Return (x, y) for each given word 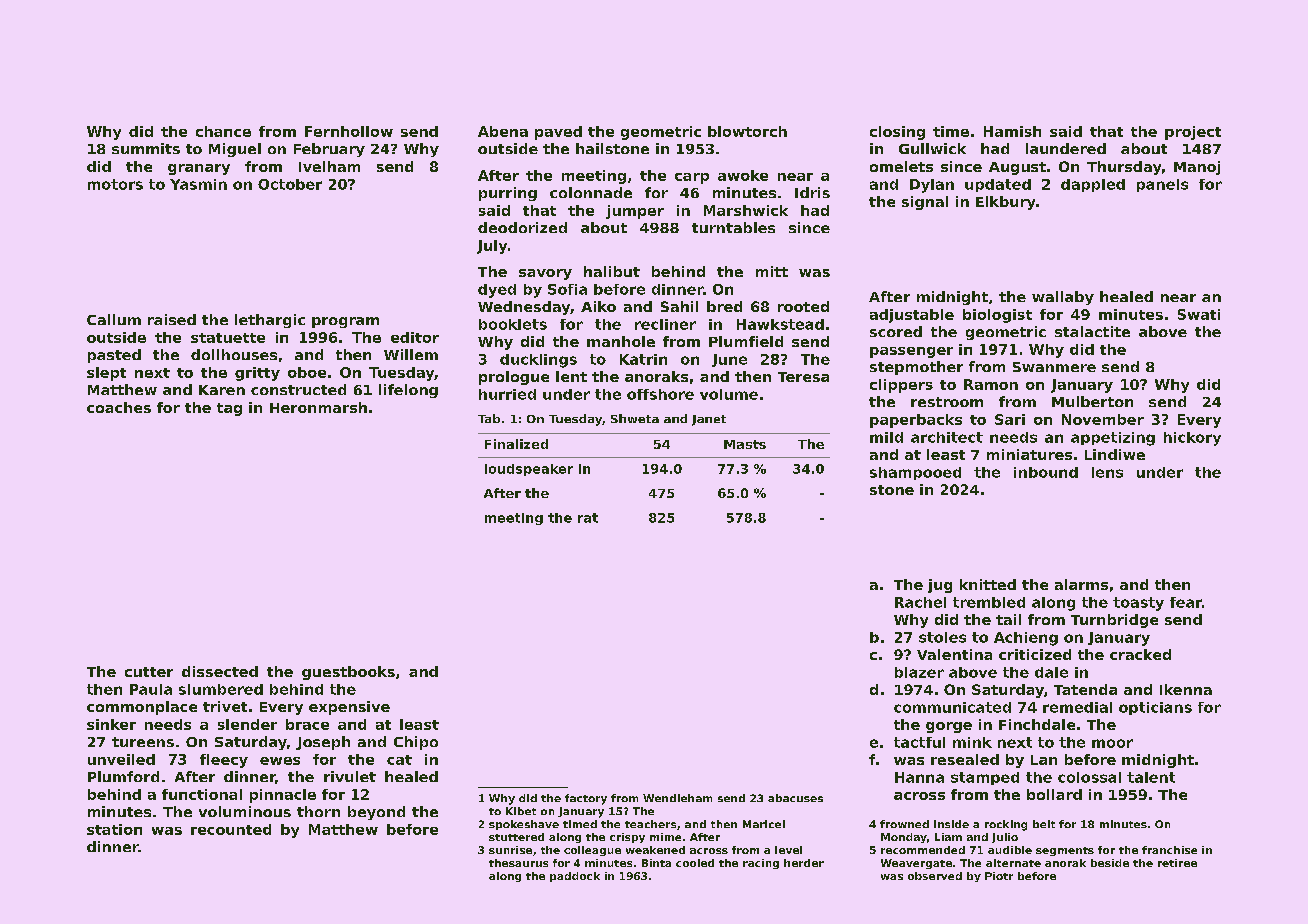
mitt (772, 271)
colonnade (591, 192)
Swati (1199, 314)
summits (146, 148)
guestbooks (348, 673)
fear (1186, 602)
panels (1162, 185)
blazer (919, 672)
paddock (575, 877)
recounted (231, 829)
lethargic (270, 321)
